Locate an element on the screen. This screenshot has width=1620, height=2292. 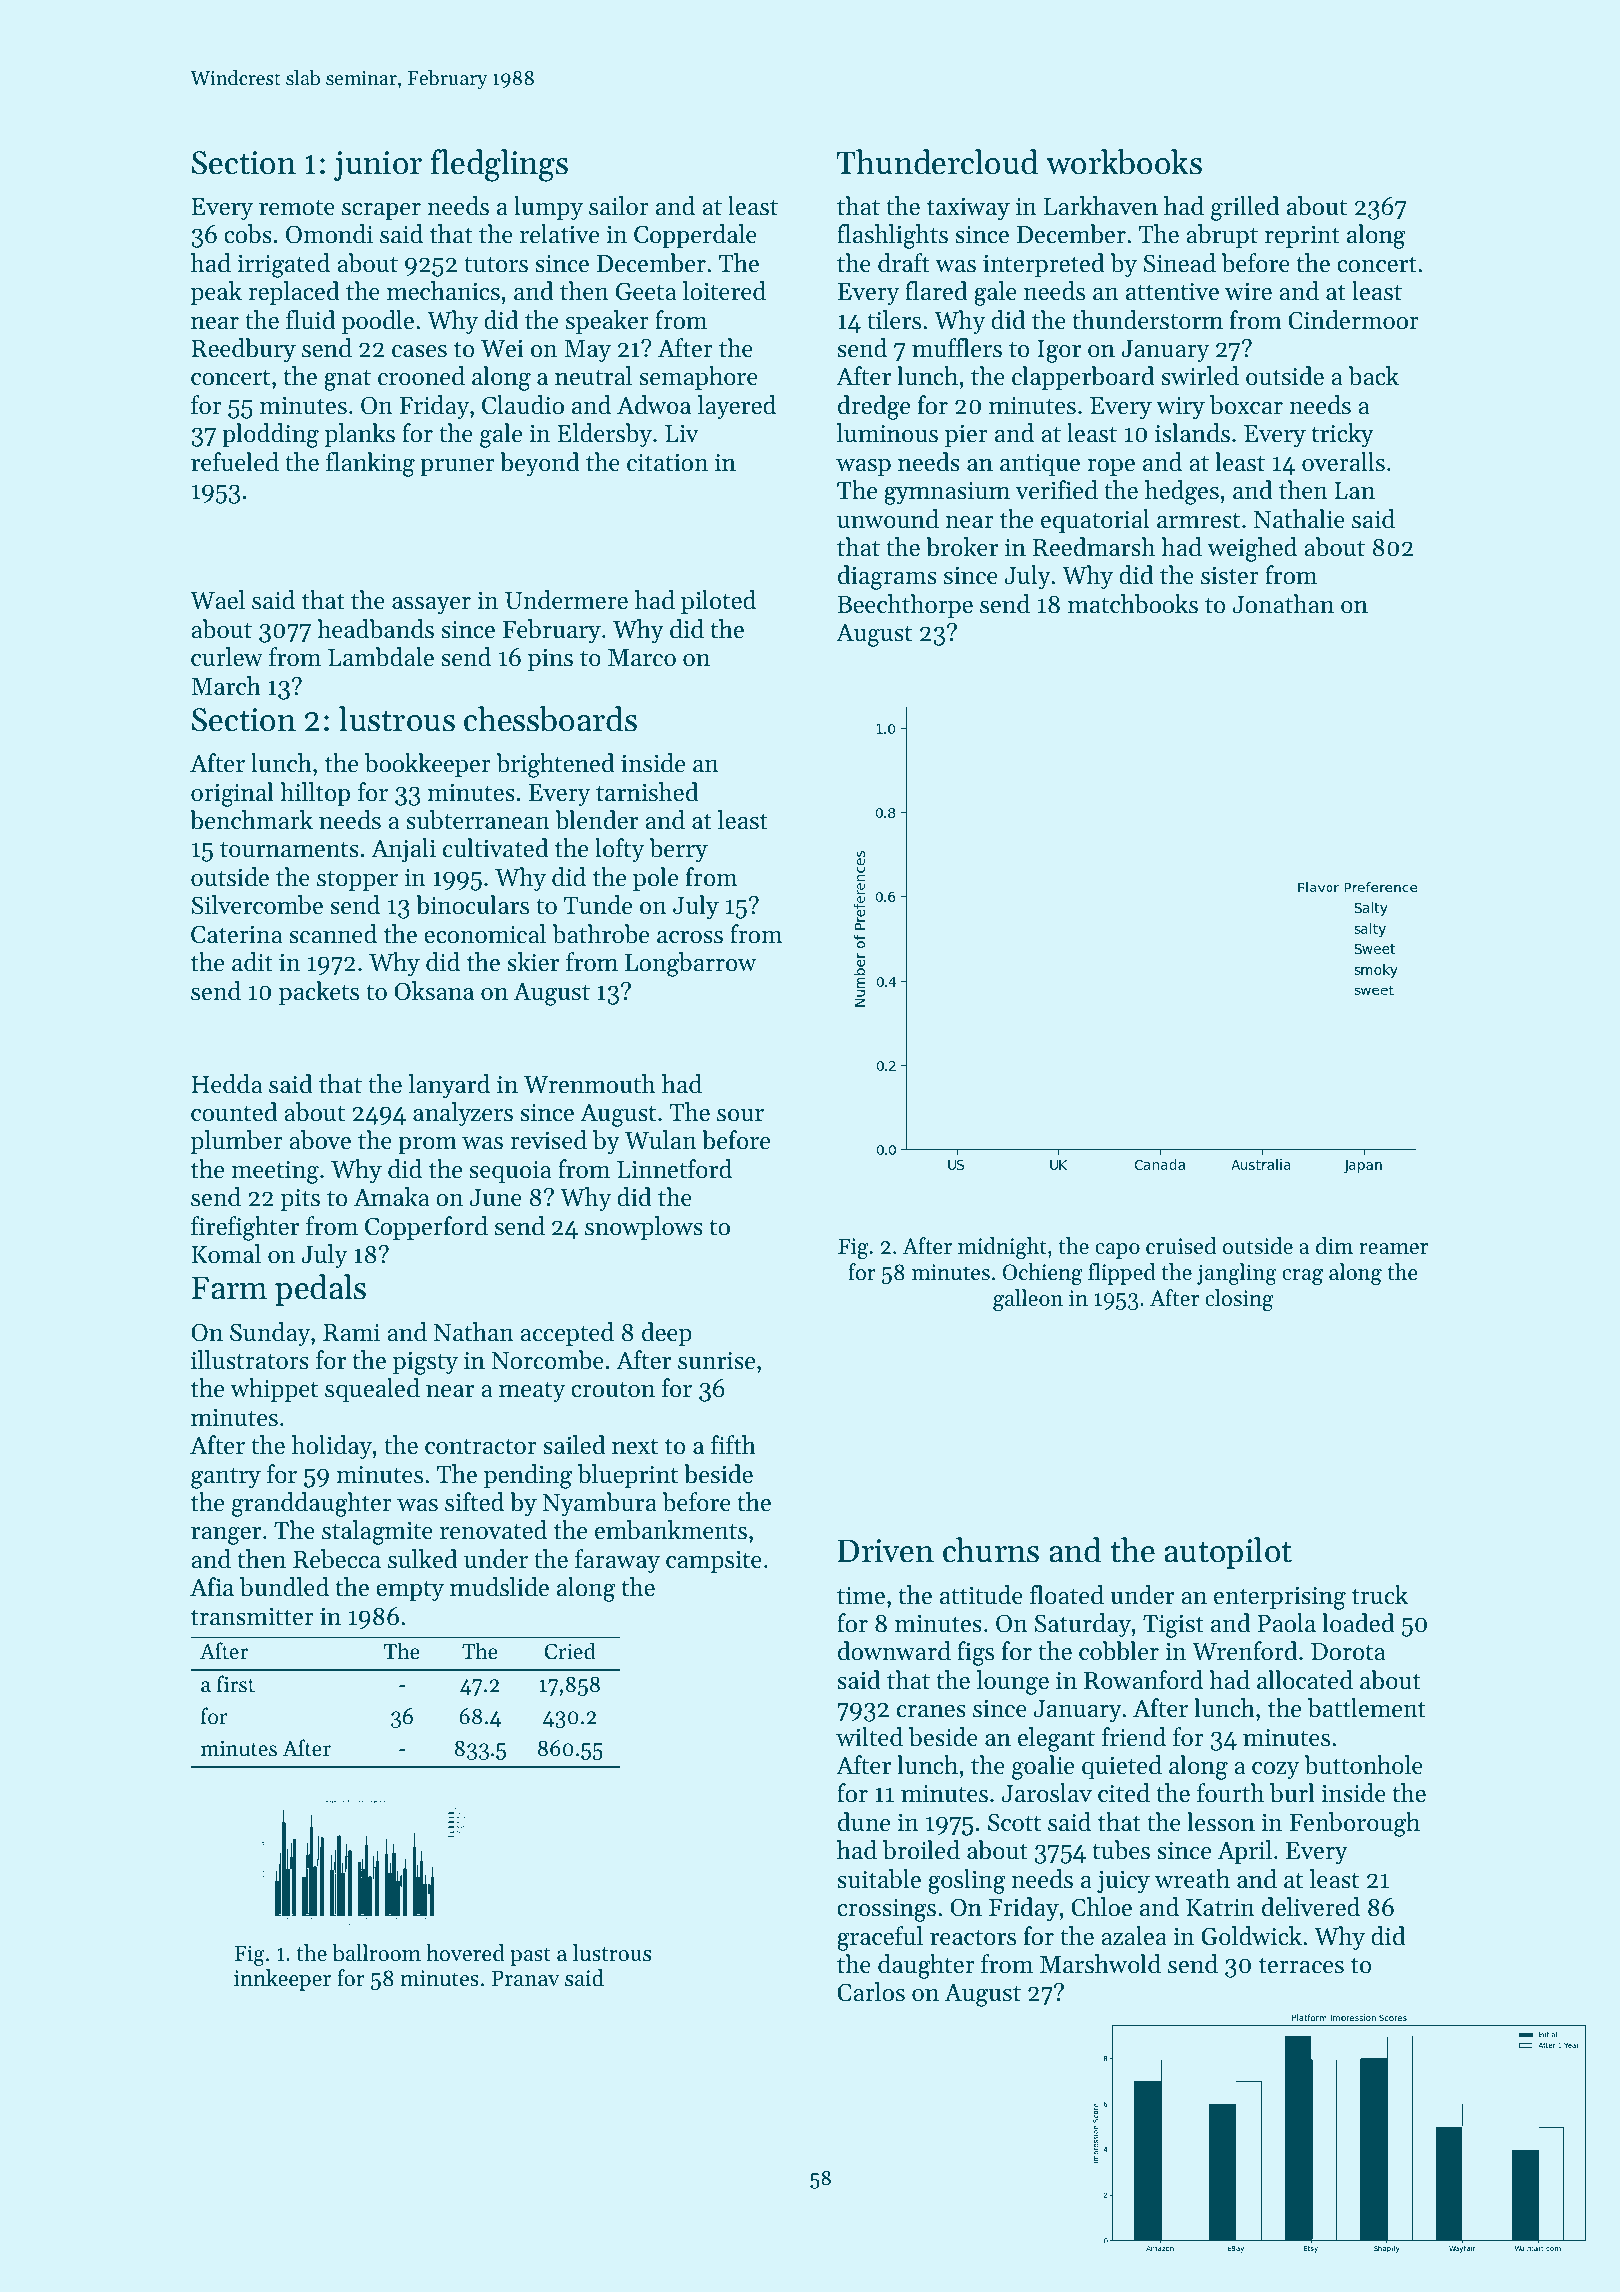
hovered is located at coordinates (465, 1953).
